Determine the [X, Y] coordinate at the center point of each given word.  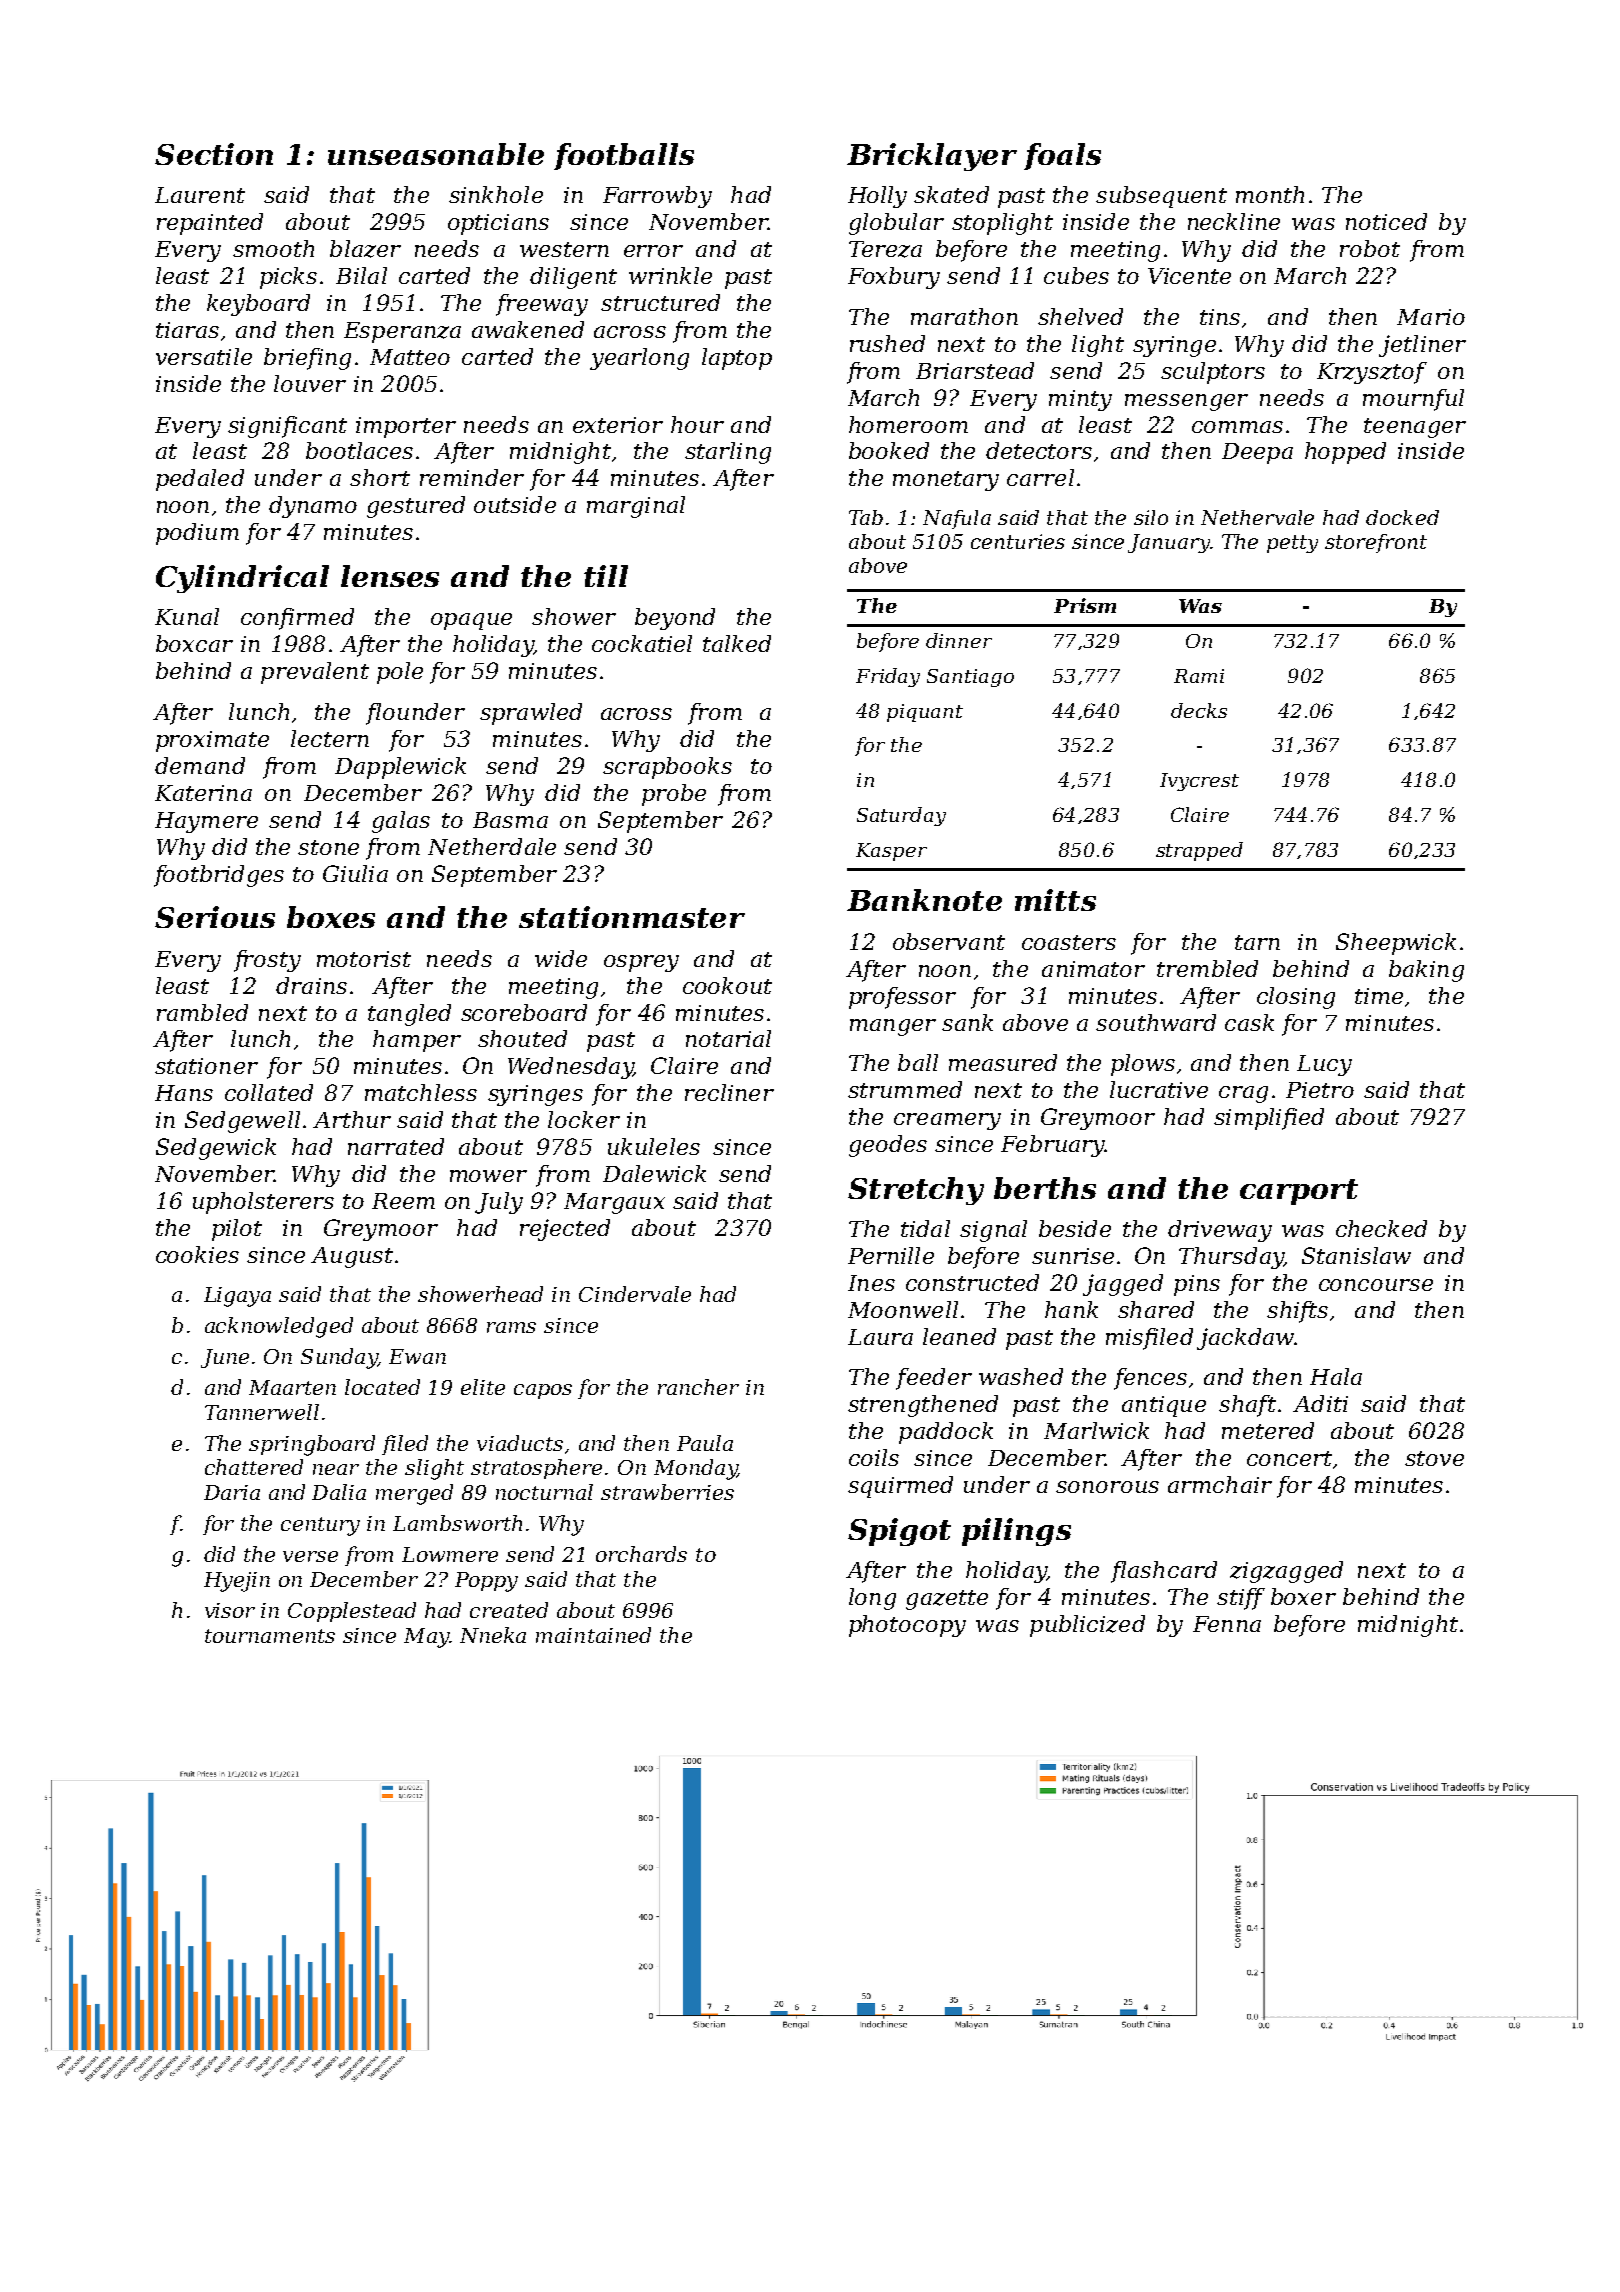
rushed [887, 343]
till [606, 576]
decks [1199, 710]
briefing [307, 359]
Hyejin [237, 1582]
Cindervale [635, 1294]
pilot [237, 1230]
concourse [1376, 1285]
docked [1402, 517]
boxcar [194, 643]
